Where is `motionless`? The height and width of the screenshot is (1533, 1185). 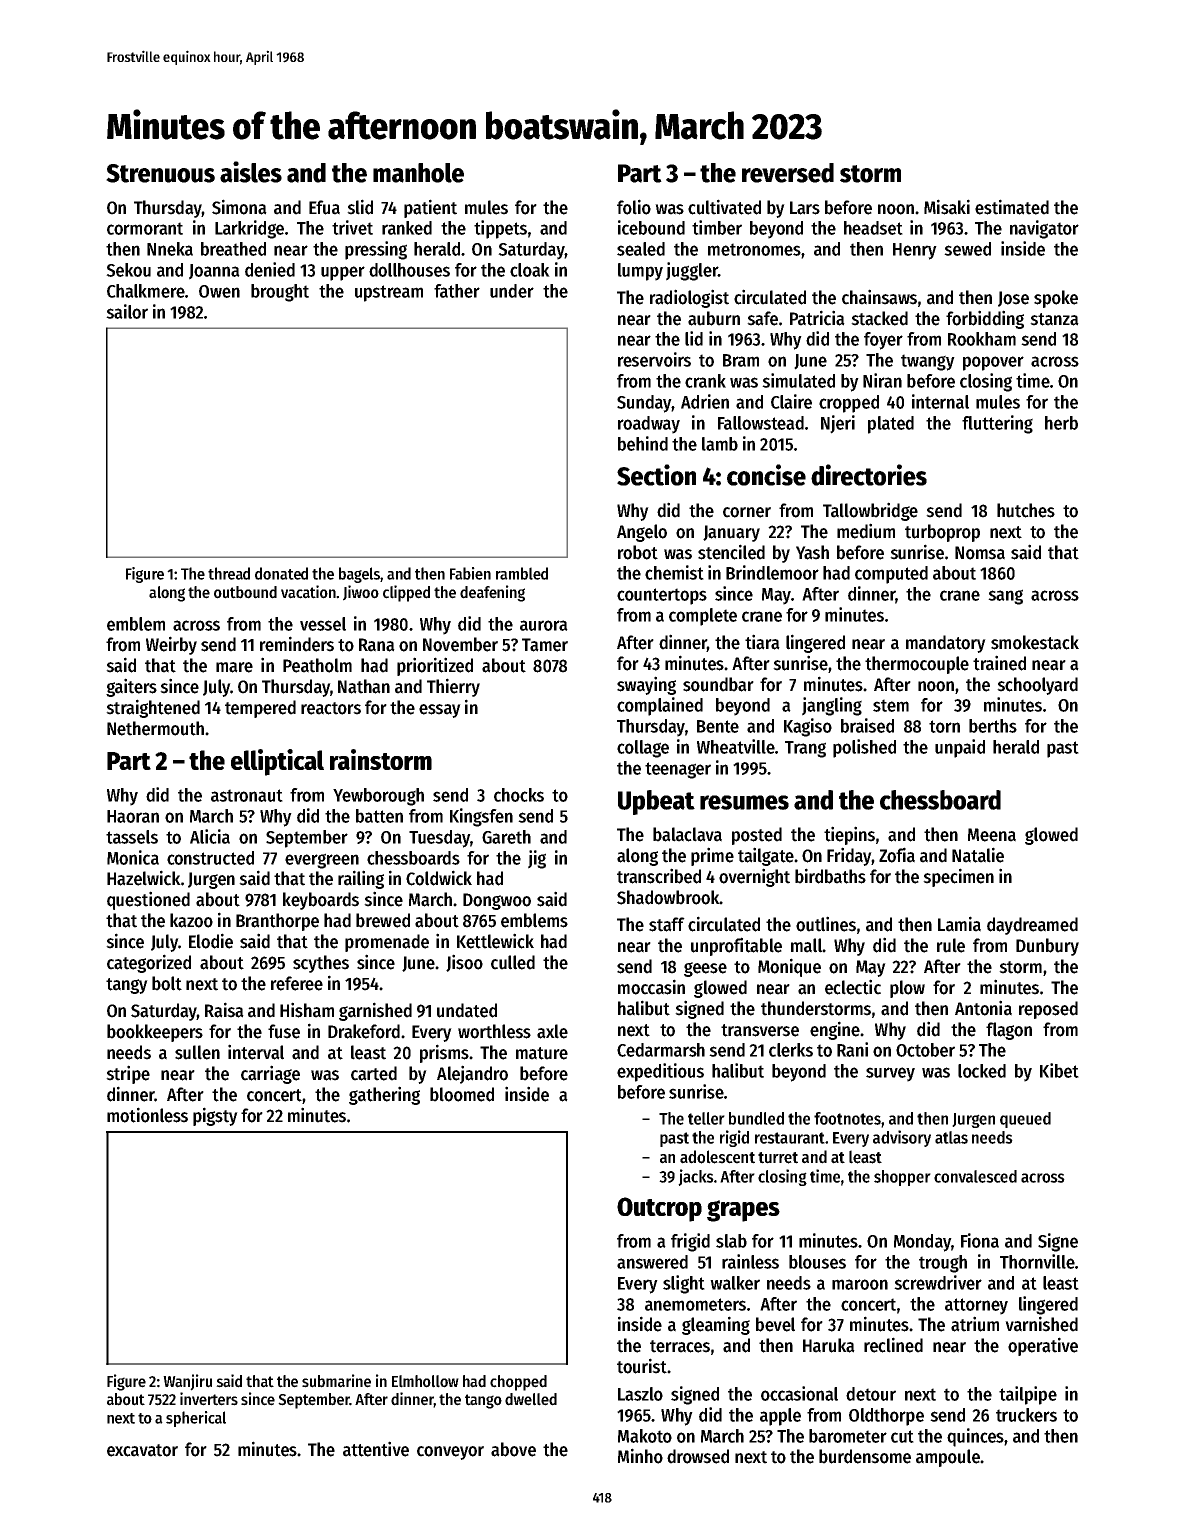 motionless is located at coordinates (147, 1115).
